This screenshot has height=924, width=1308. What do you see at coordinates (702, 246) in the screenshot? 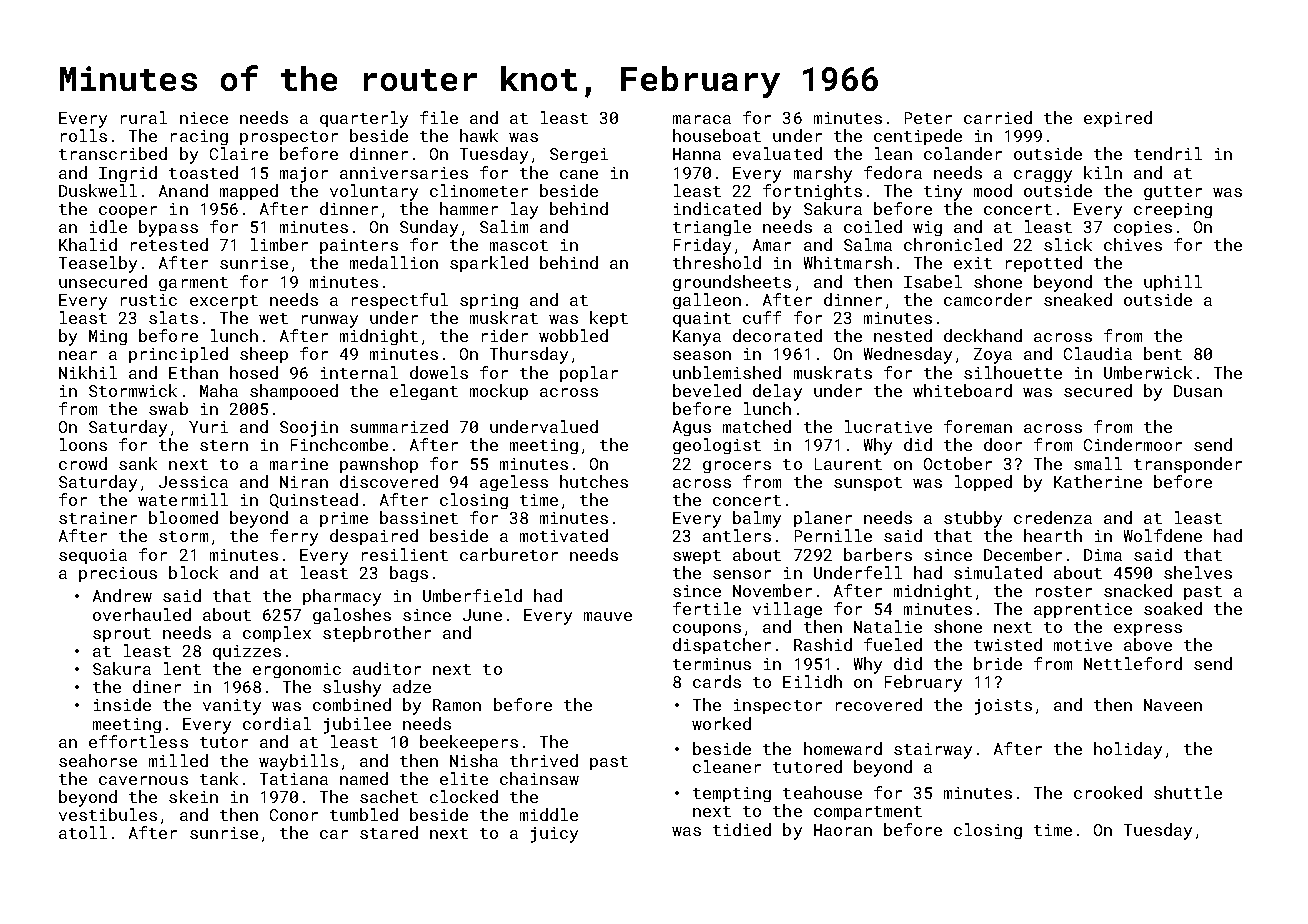
I see `Friday` at bounding box center [702, 246].
